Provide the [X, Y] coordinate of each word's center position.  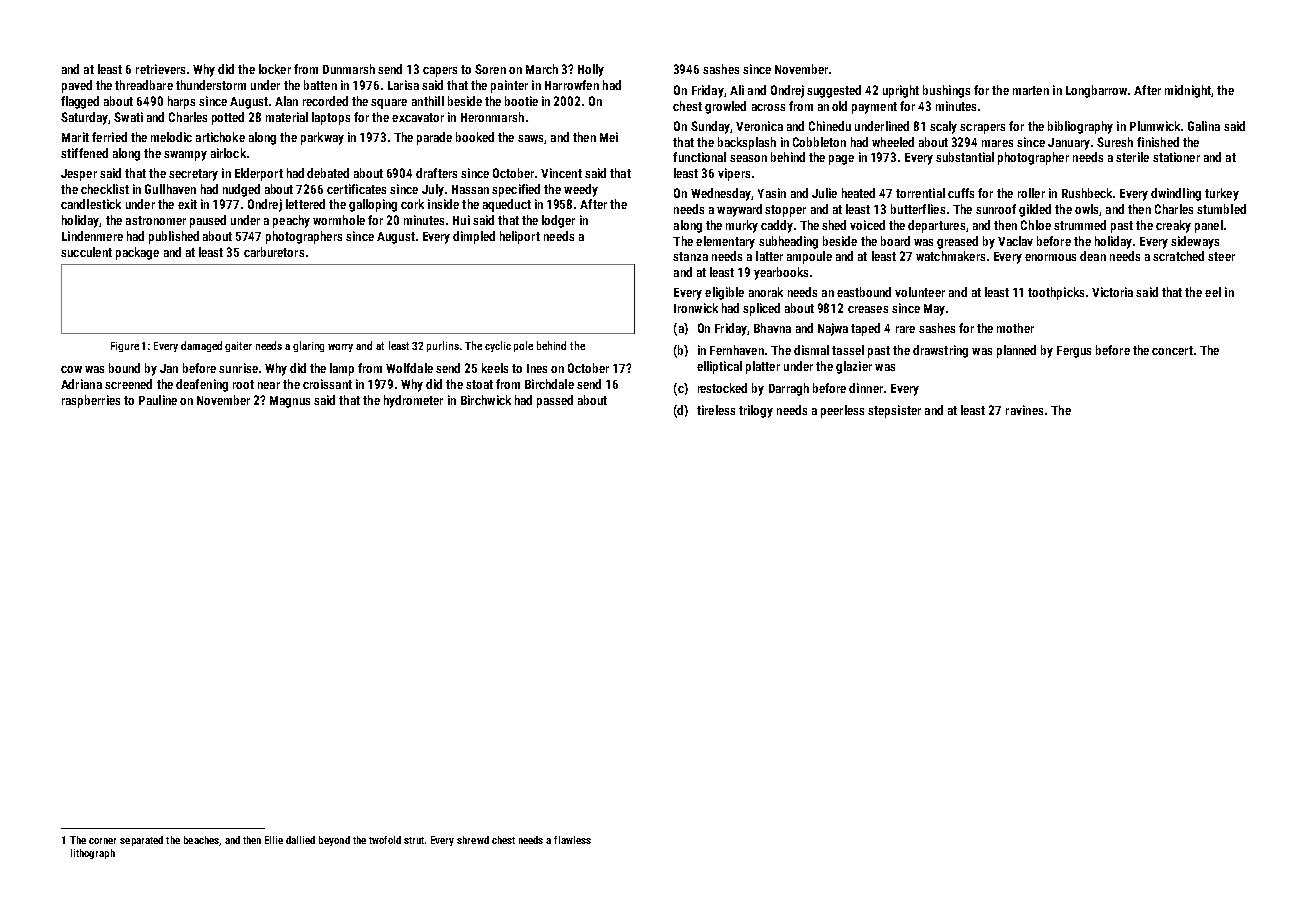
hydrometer [413, 401]
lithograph [93, 854]
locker [275, 69]
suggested [834, 91]
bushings [946, 91]
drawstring [940, 351]
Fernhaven [737, 350]
